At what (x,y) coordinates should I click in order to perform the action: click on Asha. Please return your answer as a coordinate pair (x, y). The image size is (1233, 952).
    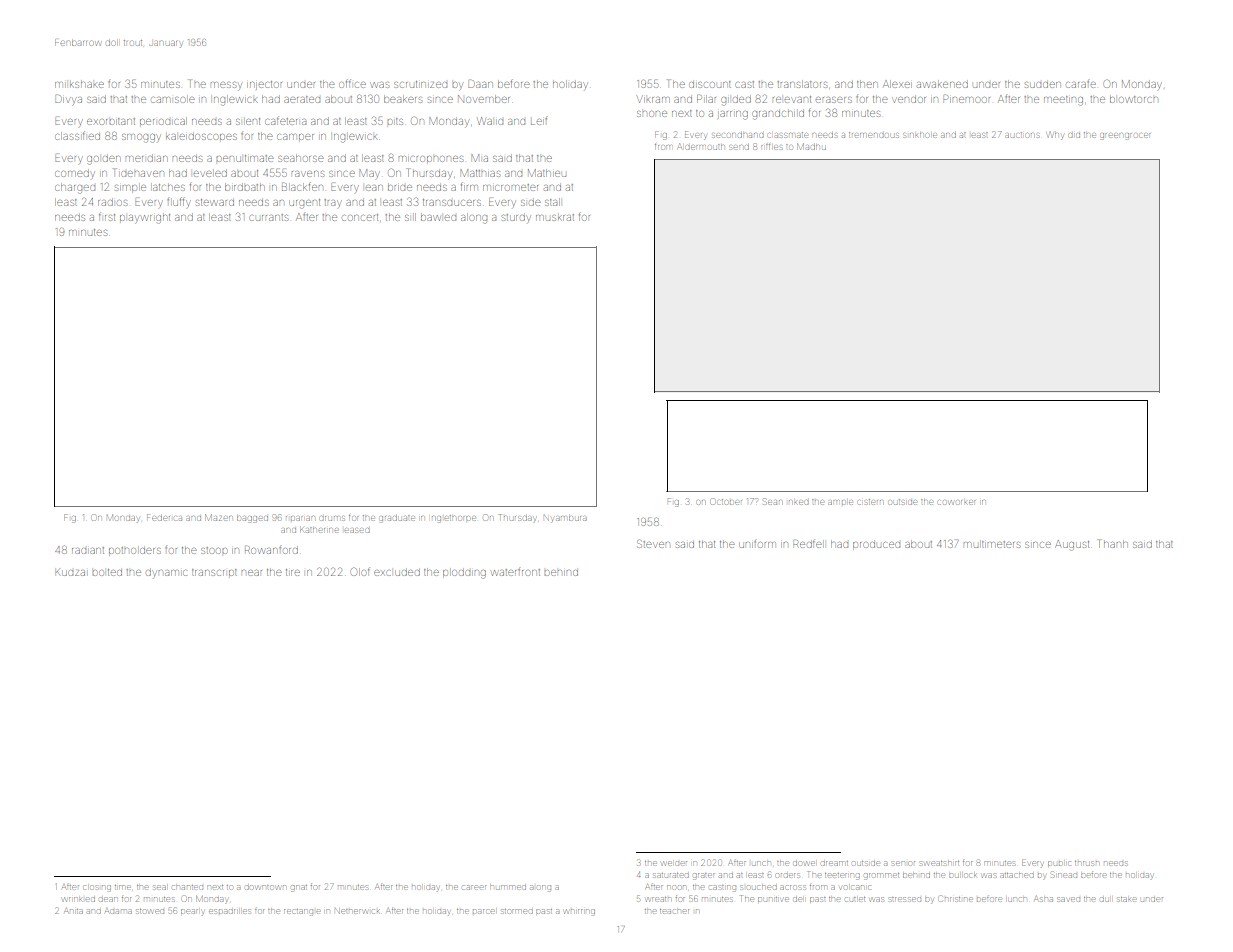
    Looking at the image, I should click on (1043, 899).
